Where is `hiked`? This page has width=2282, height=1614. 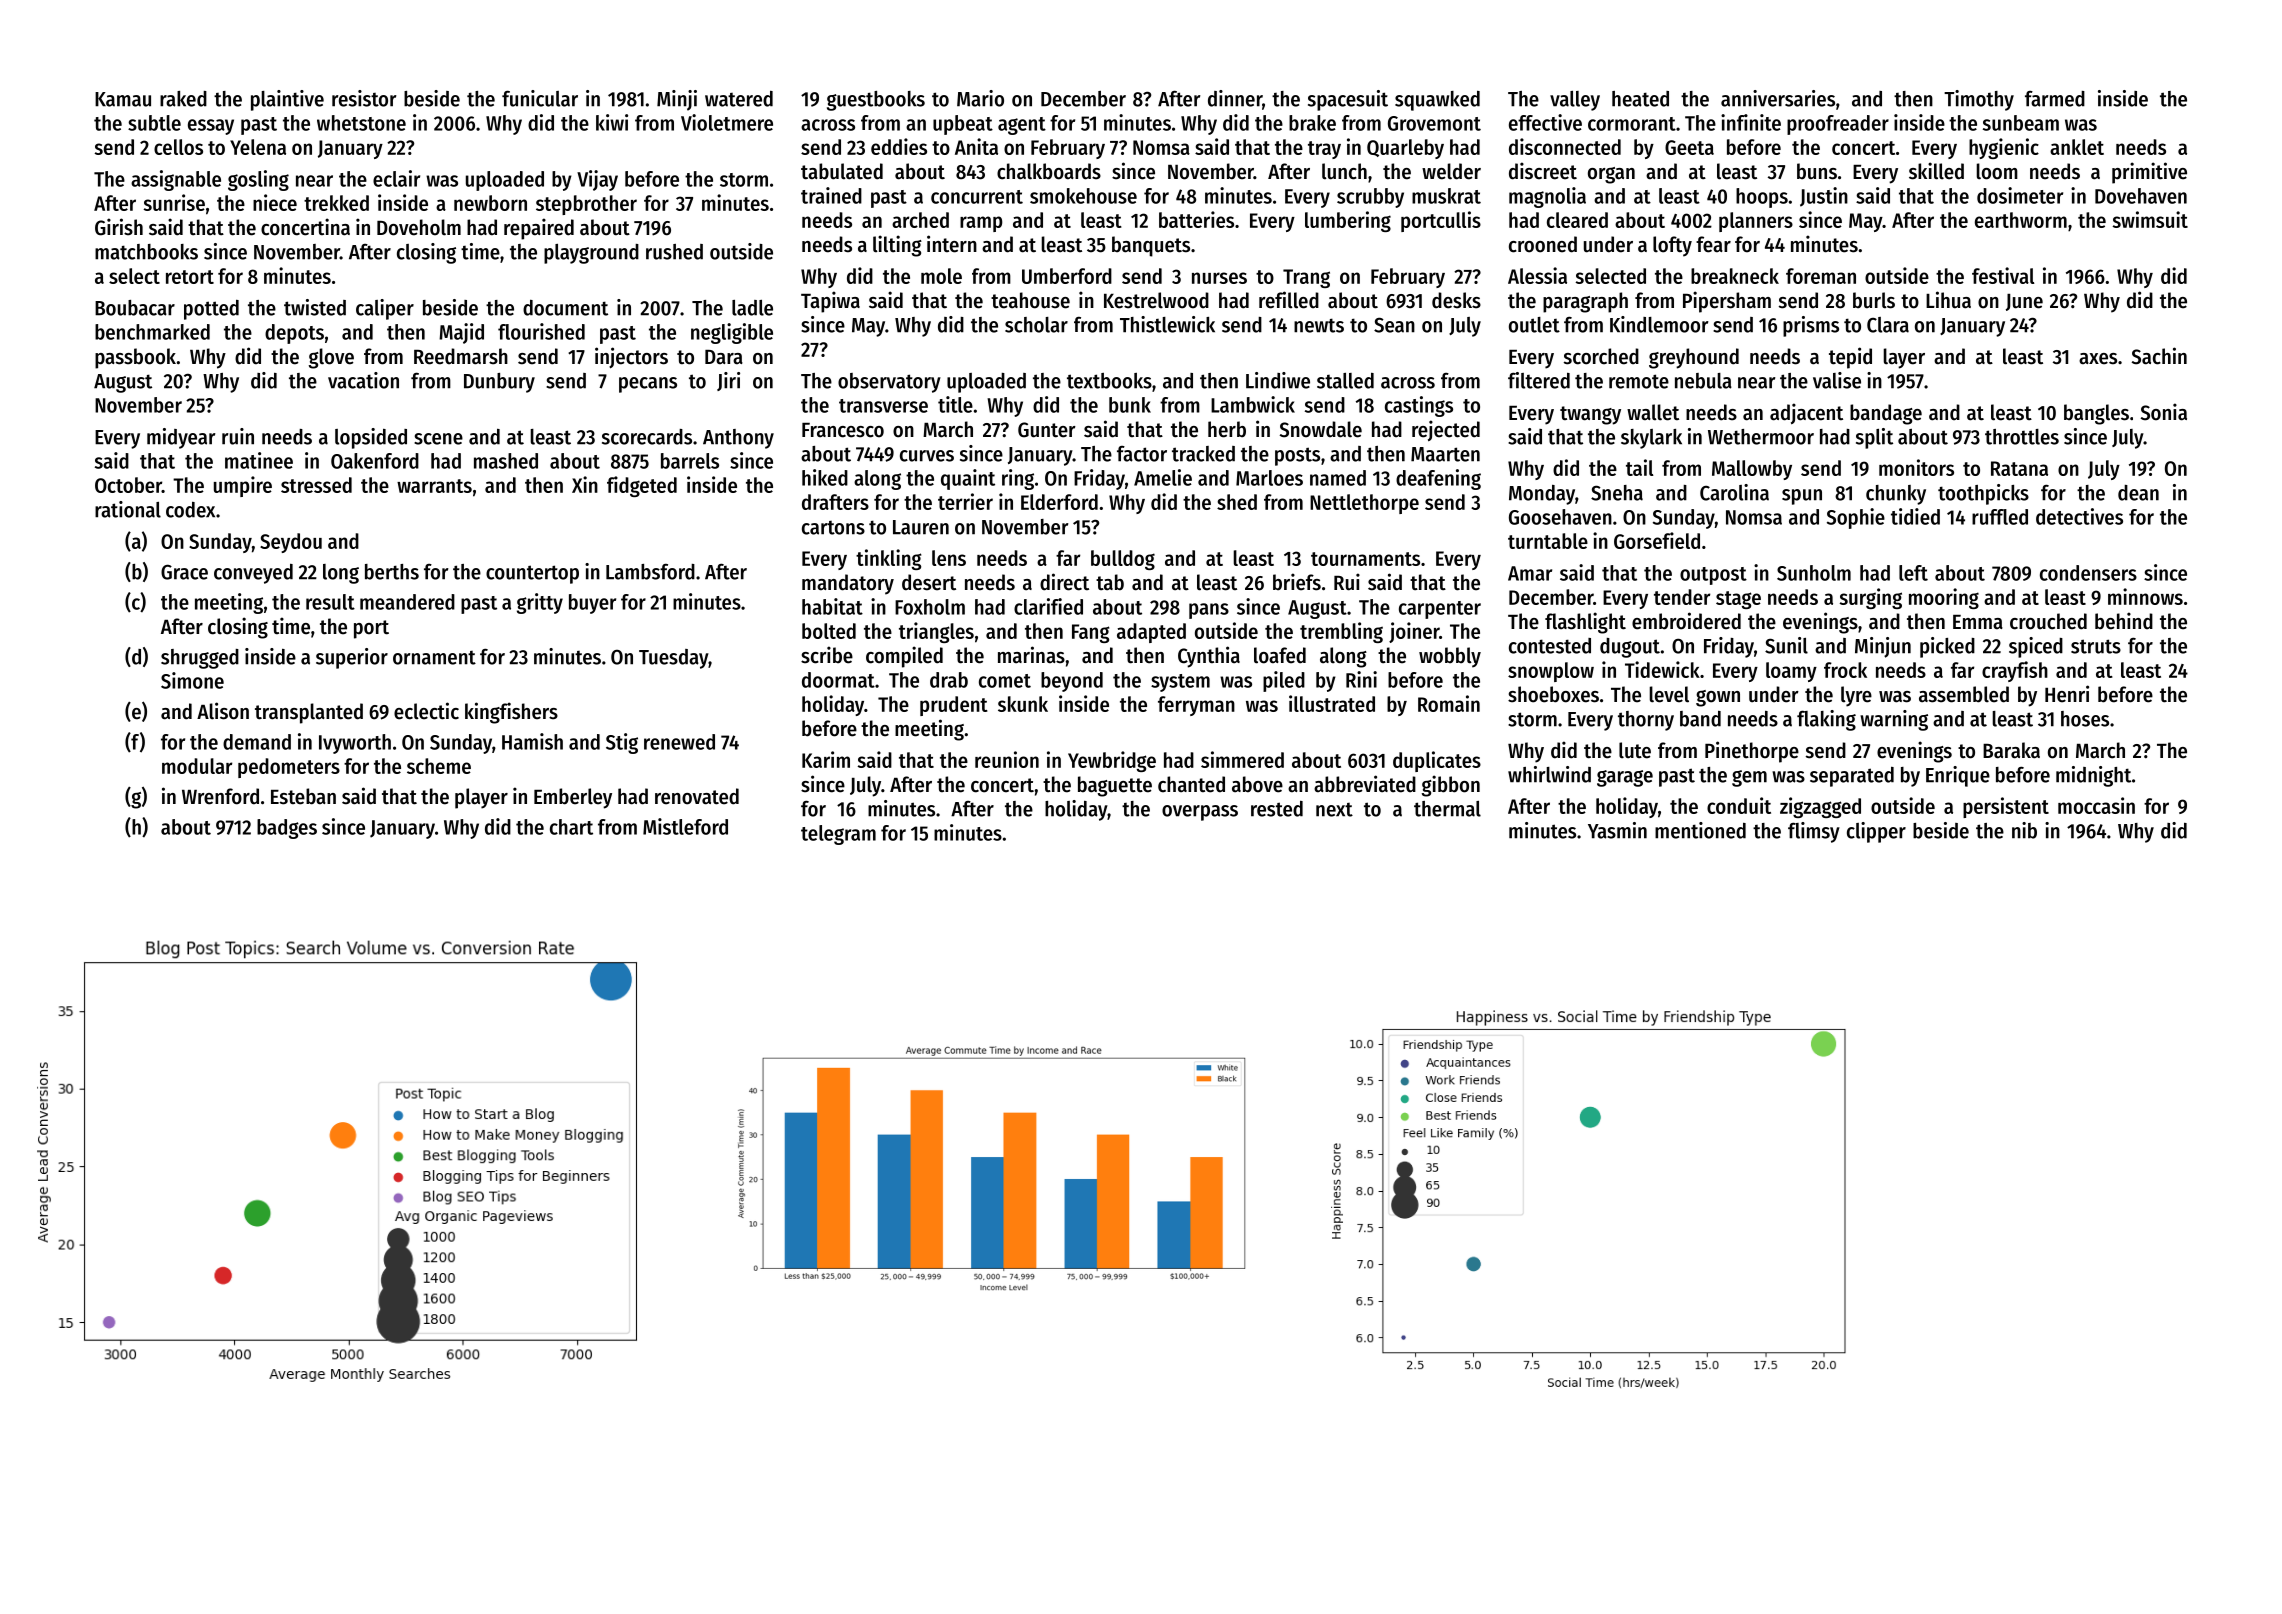
hiked is located at coordinates (825, 477).
